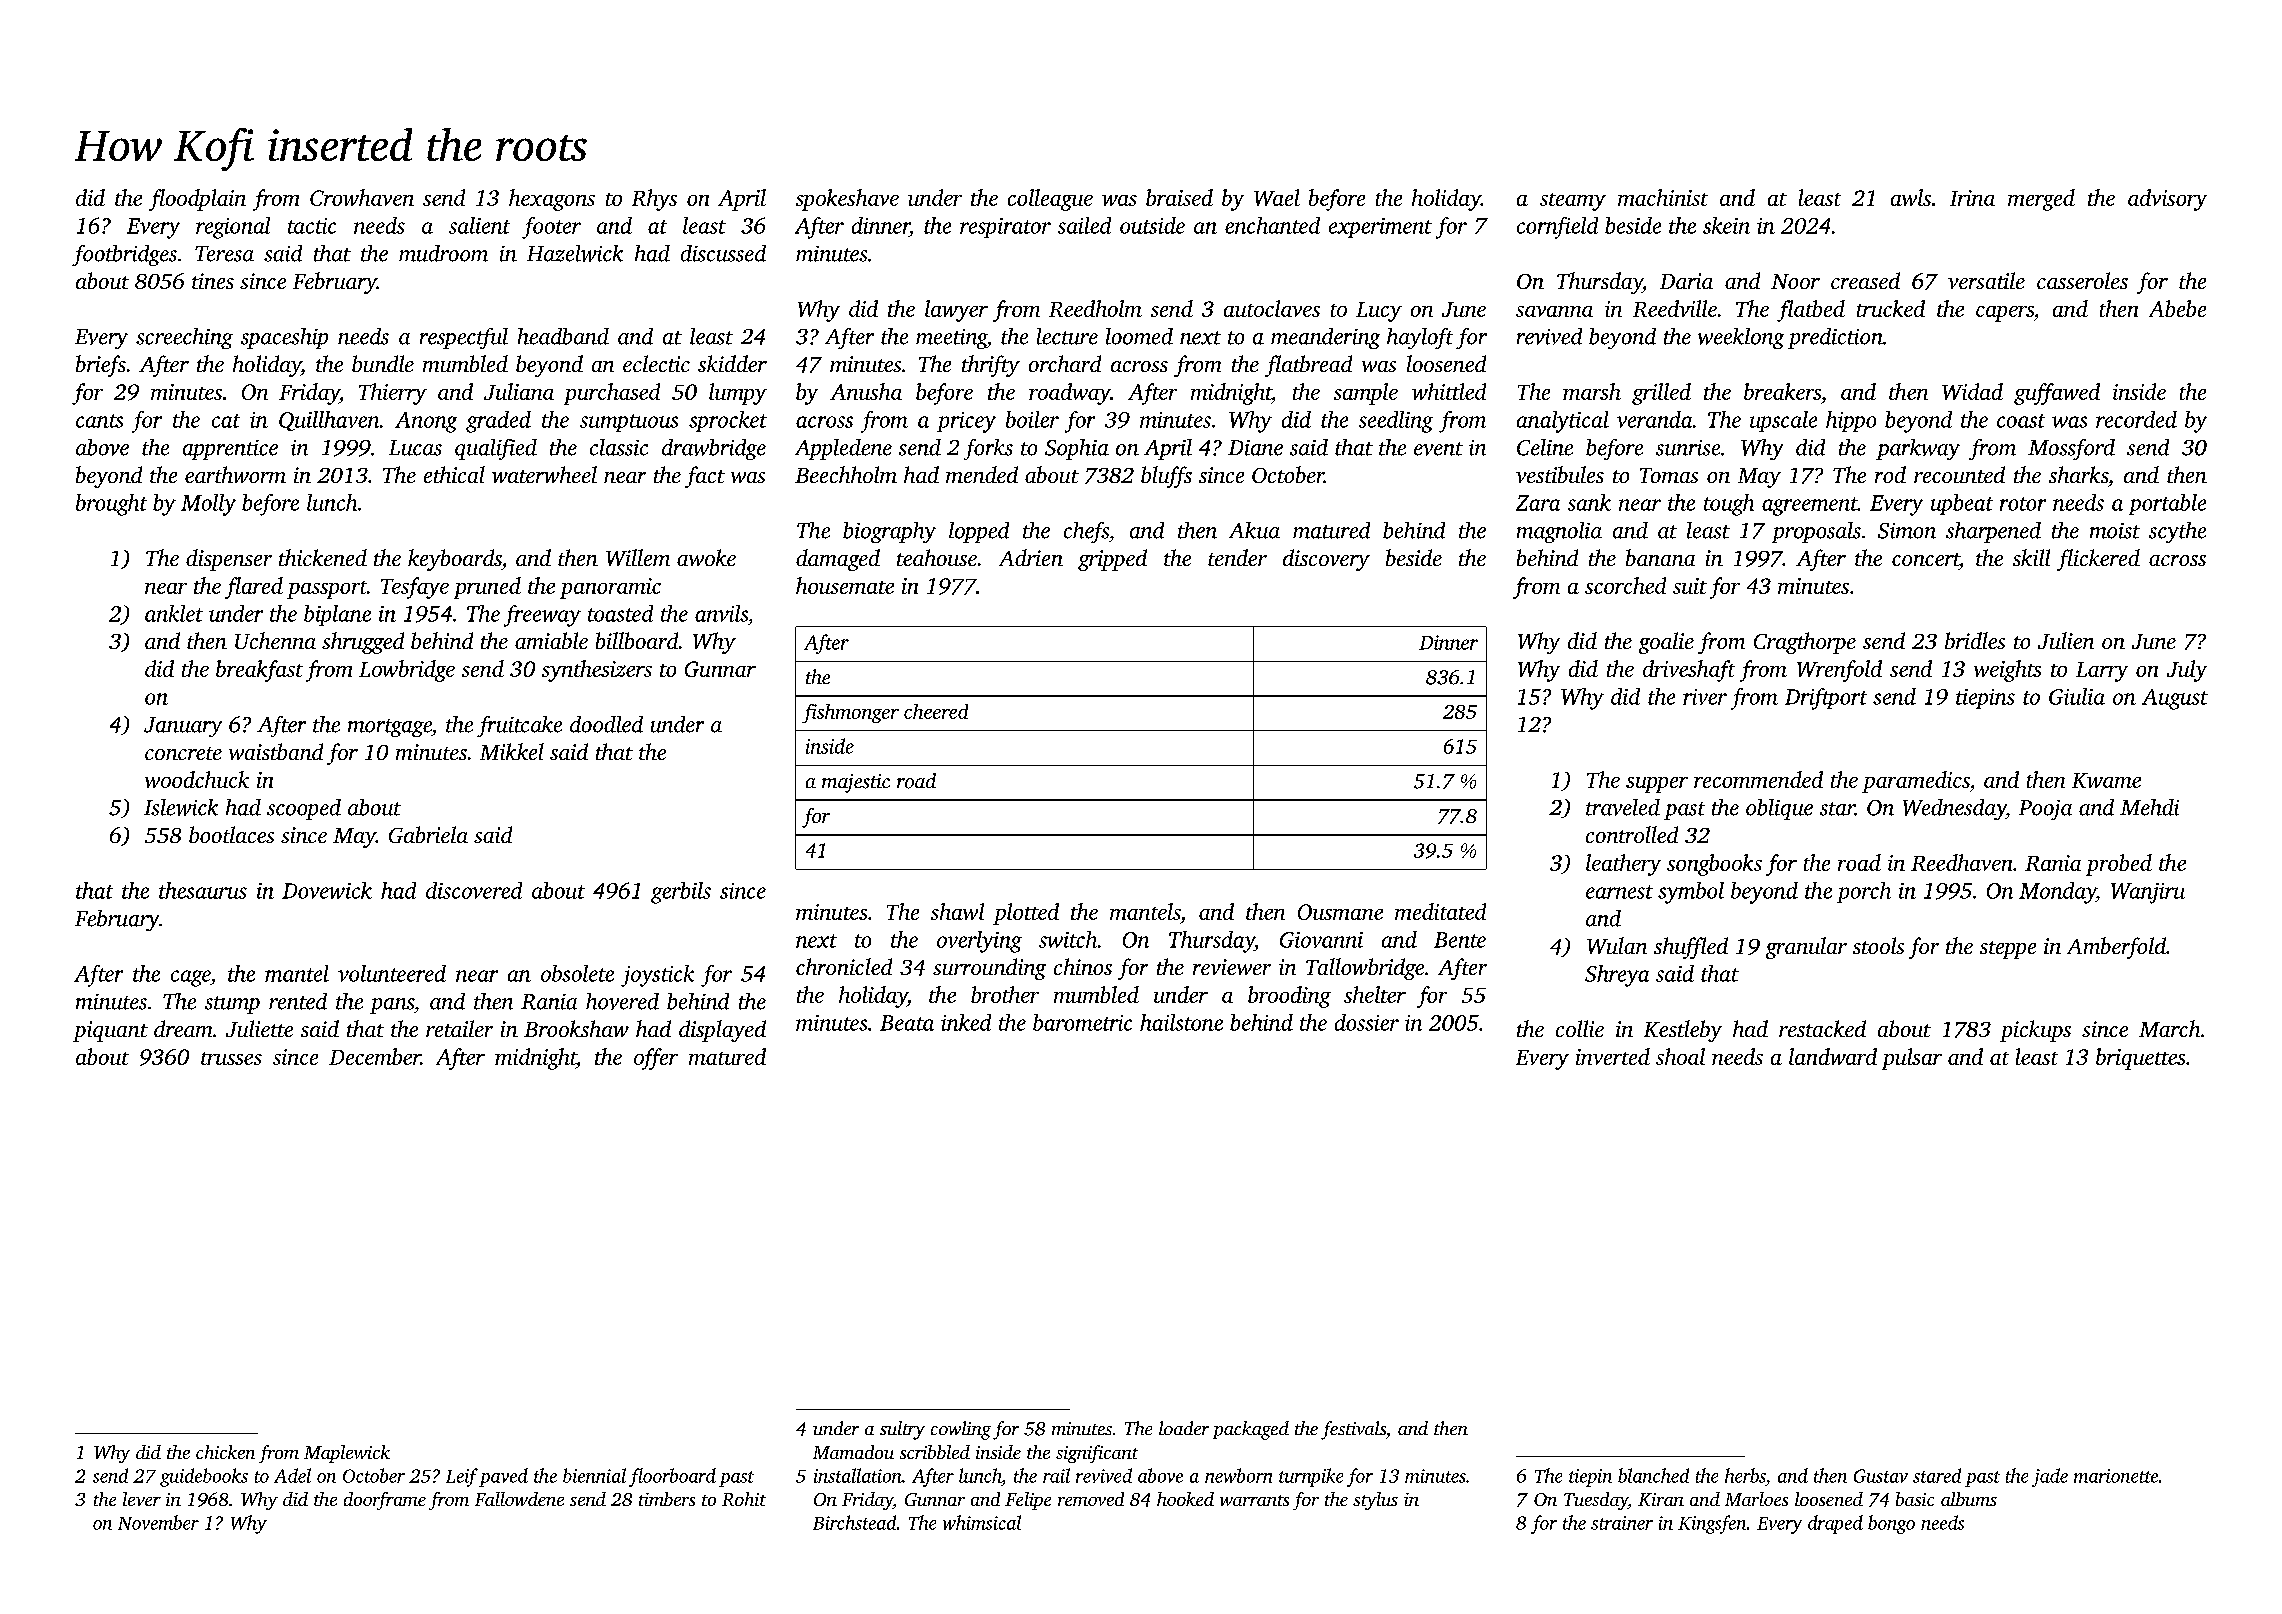  What do you see at coordinates (203, 890) in the page?
I see `thesaurus` at bounding box center [203, 890].
